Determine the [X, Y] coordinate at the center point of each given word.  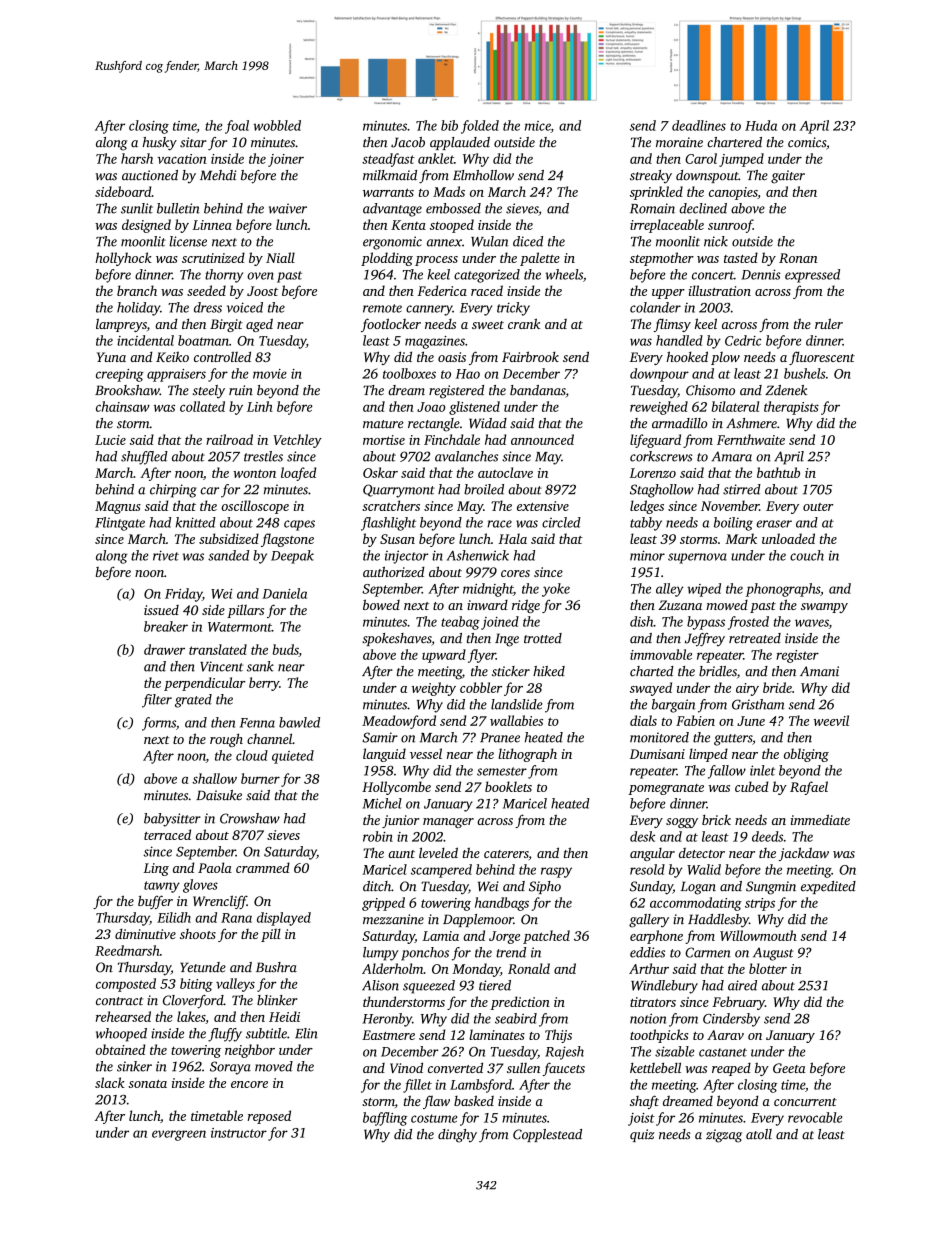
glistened [474, 408]
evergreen [179, 1135]
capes [299, 525]
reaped [731, 1069]
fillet [417, 1086]
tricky [513, 309]
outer [818, 507]
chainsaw [123, 406]
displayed [284, 919]
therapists [791, 408]
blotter [768, 968]
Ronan [798, 258]
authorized [394, 571]
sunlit [137, 208]
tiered [495, 985]
